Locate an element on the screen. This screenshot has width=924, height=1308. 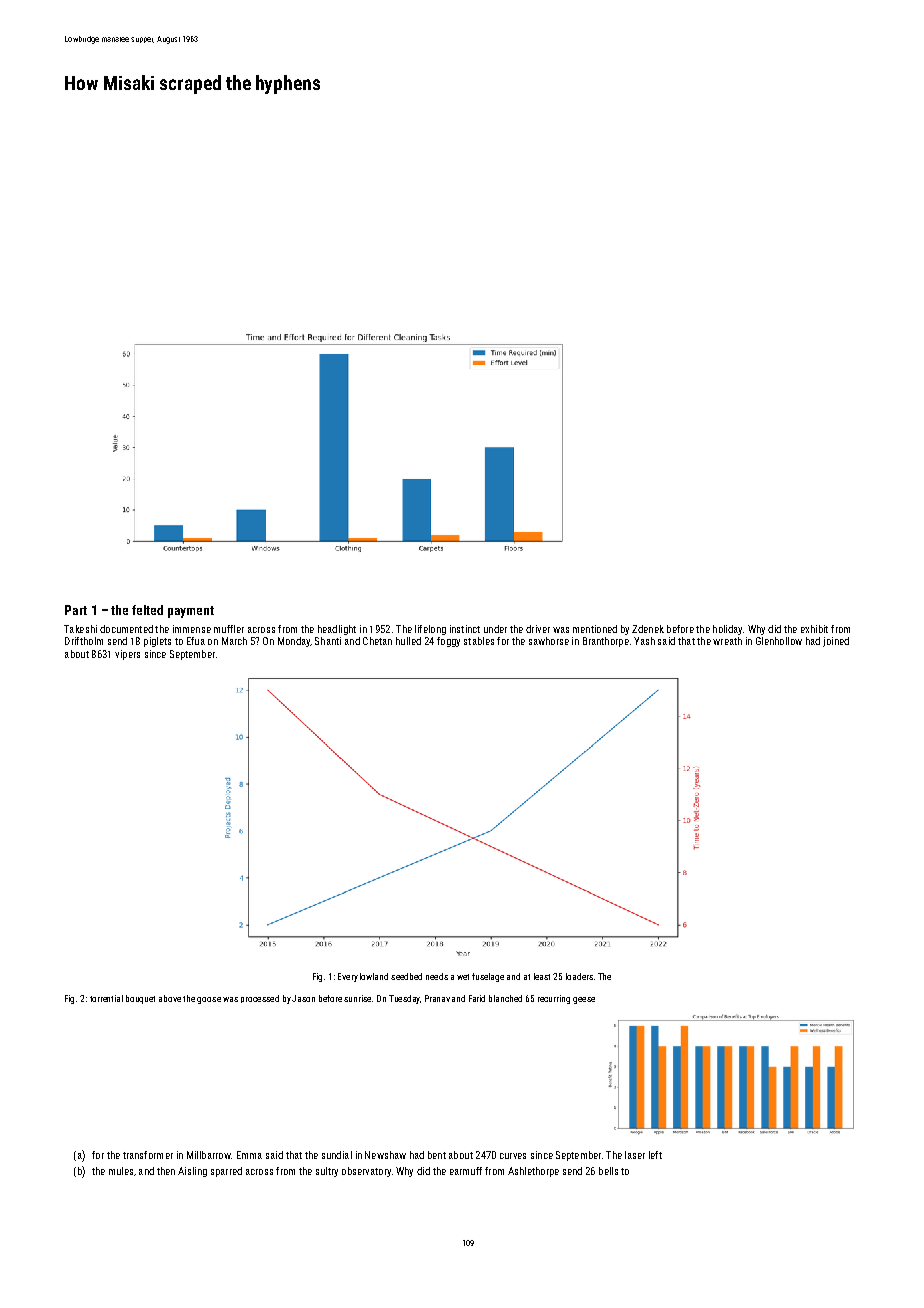
transformer is located at coordinates (148, 1155).
